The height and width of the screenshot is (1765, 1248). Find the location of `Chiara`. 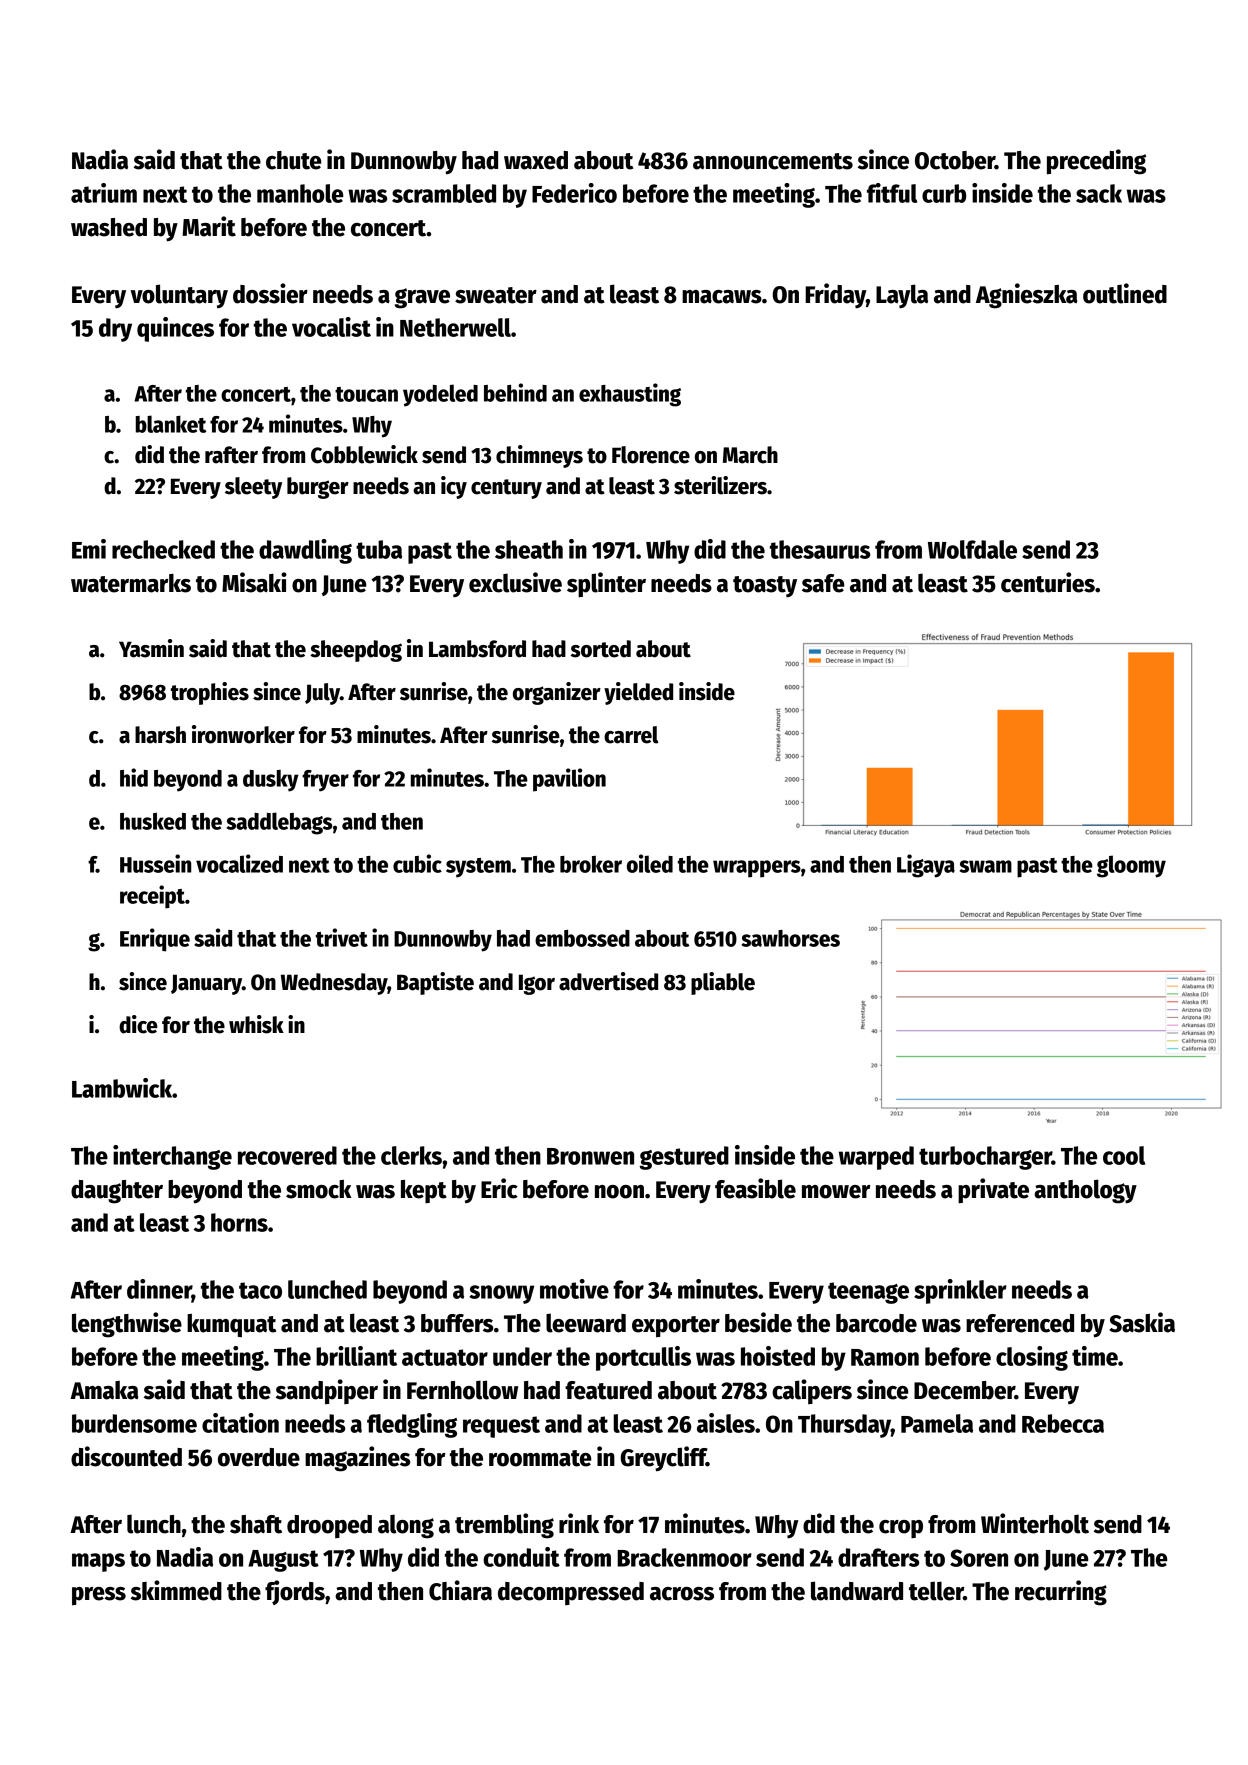

Chiara is located at coordinates (460, 1590).
